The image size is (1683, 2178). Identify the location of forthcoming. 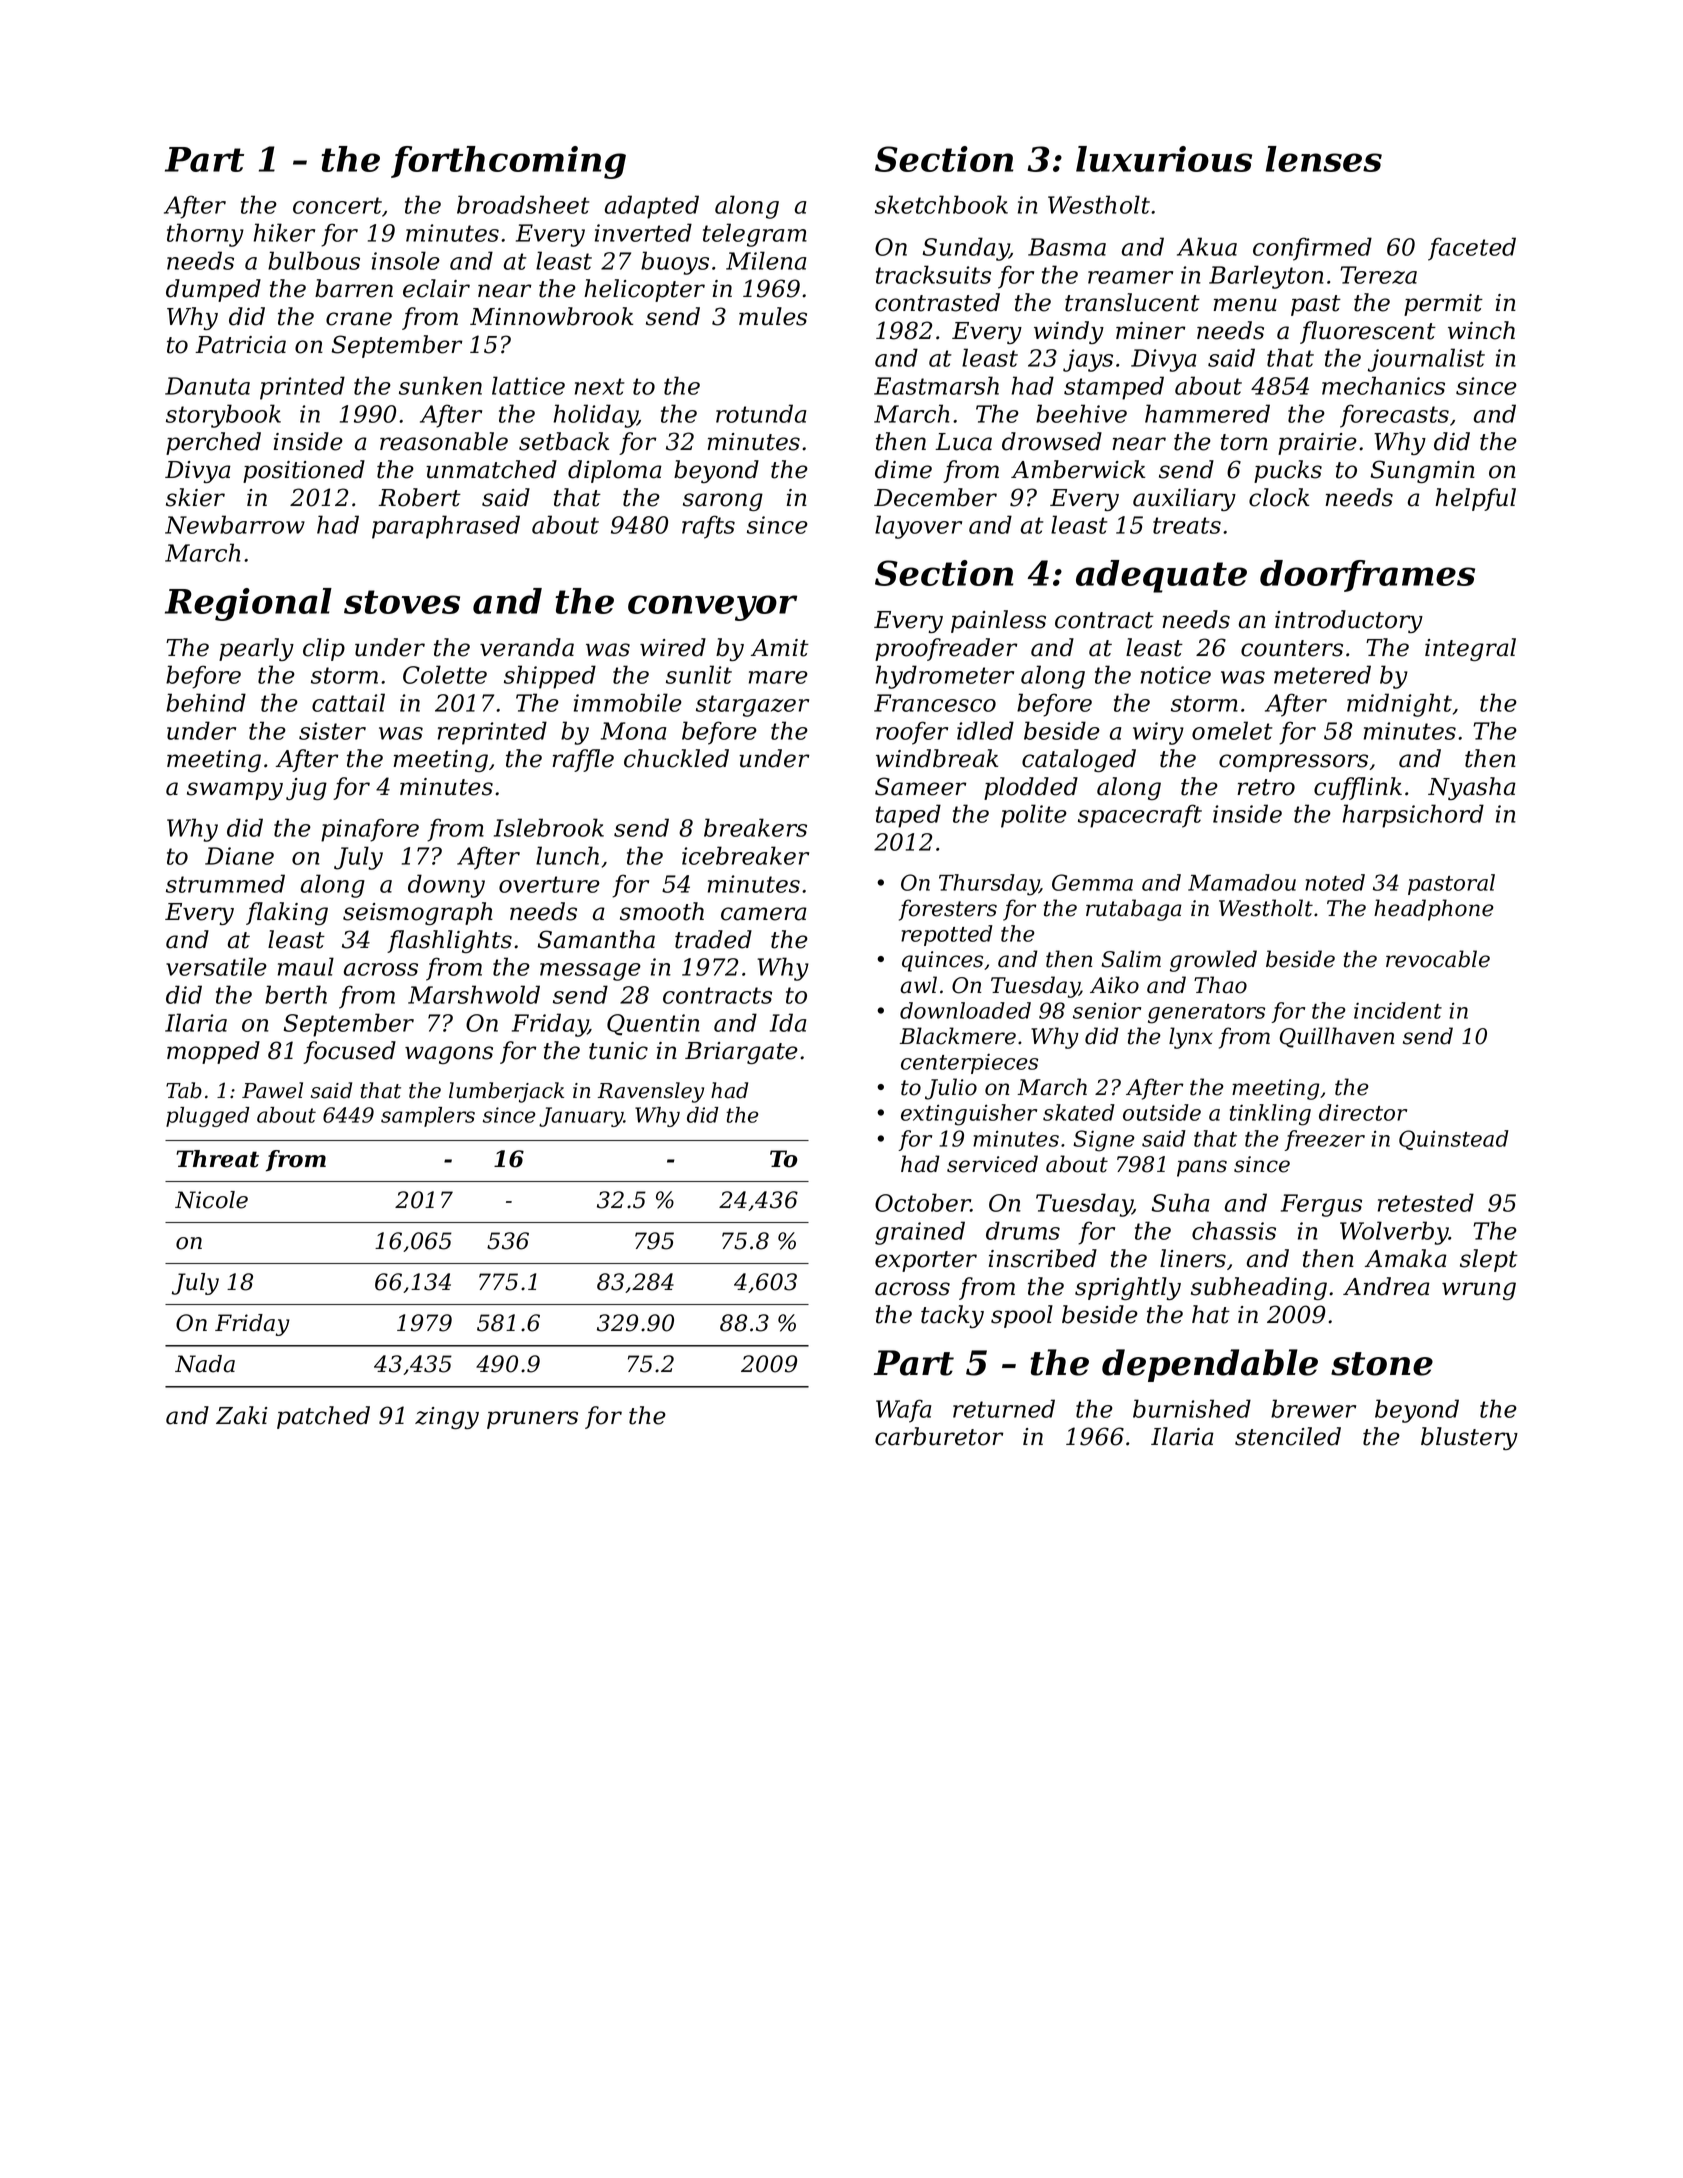
(508, 162).
